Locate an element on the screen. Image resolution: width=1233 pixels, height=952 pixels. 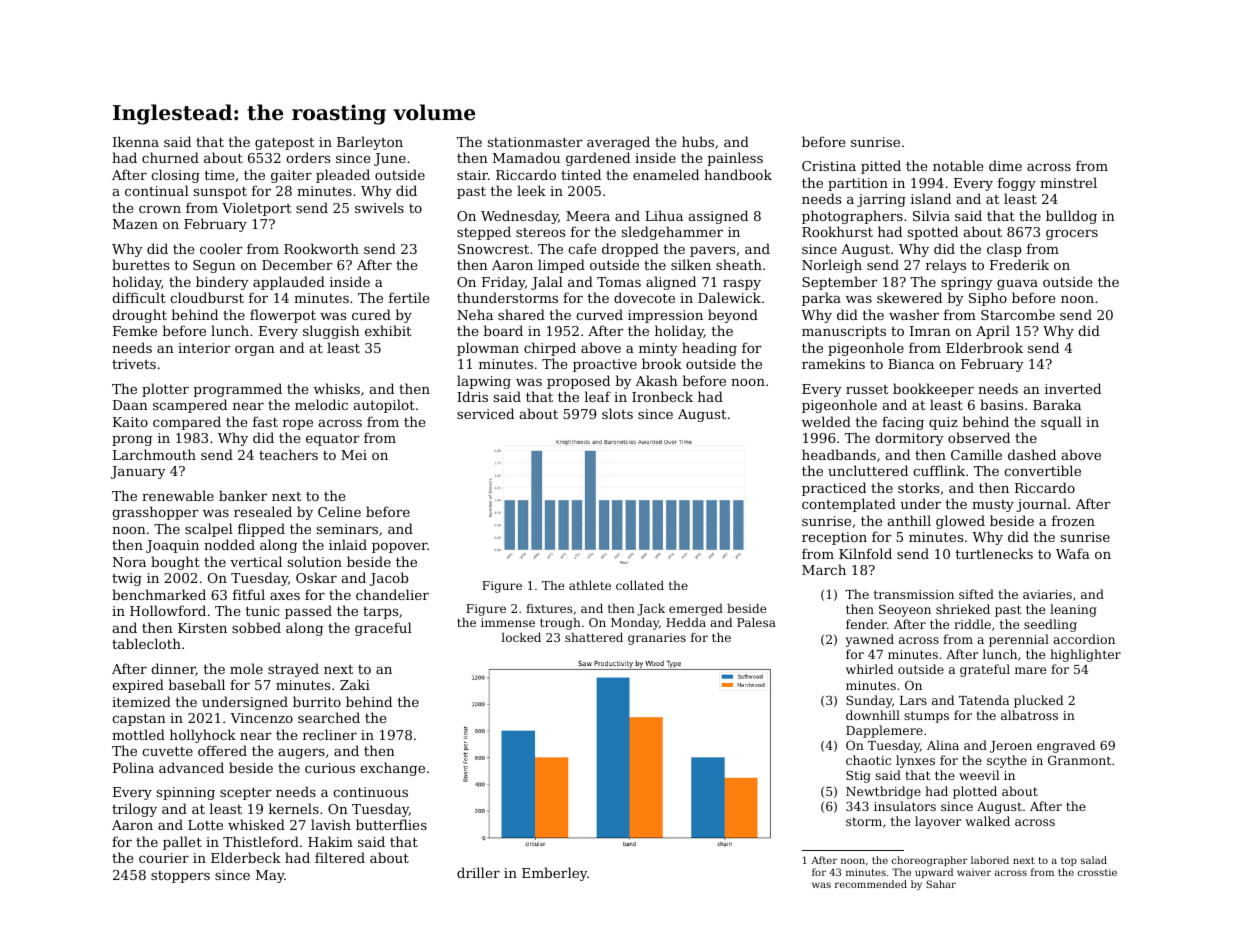
Barleyton is located at coordinates (370, 143).
